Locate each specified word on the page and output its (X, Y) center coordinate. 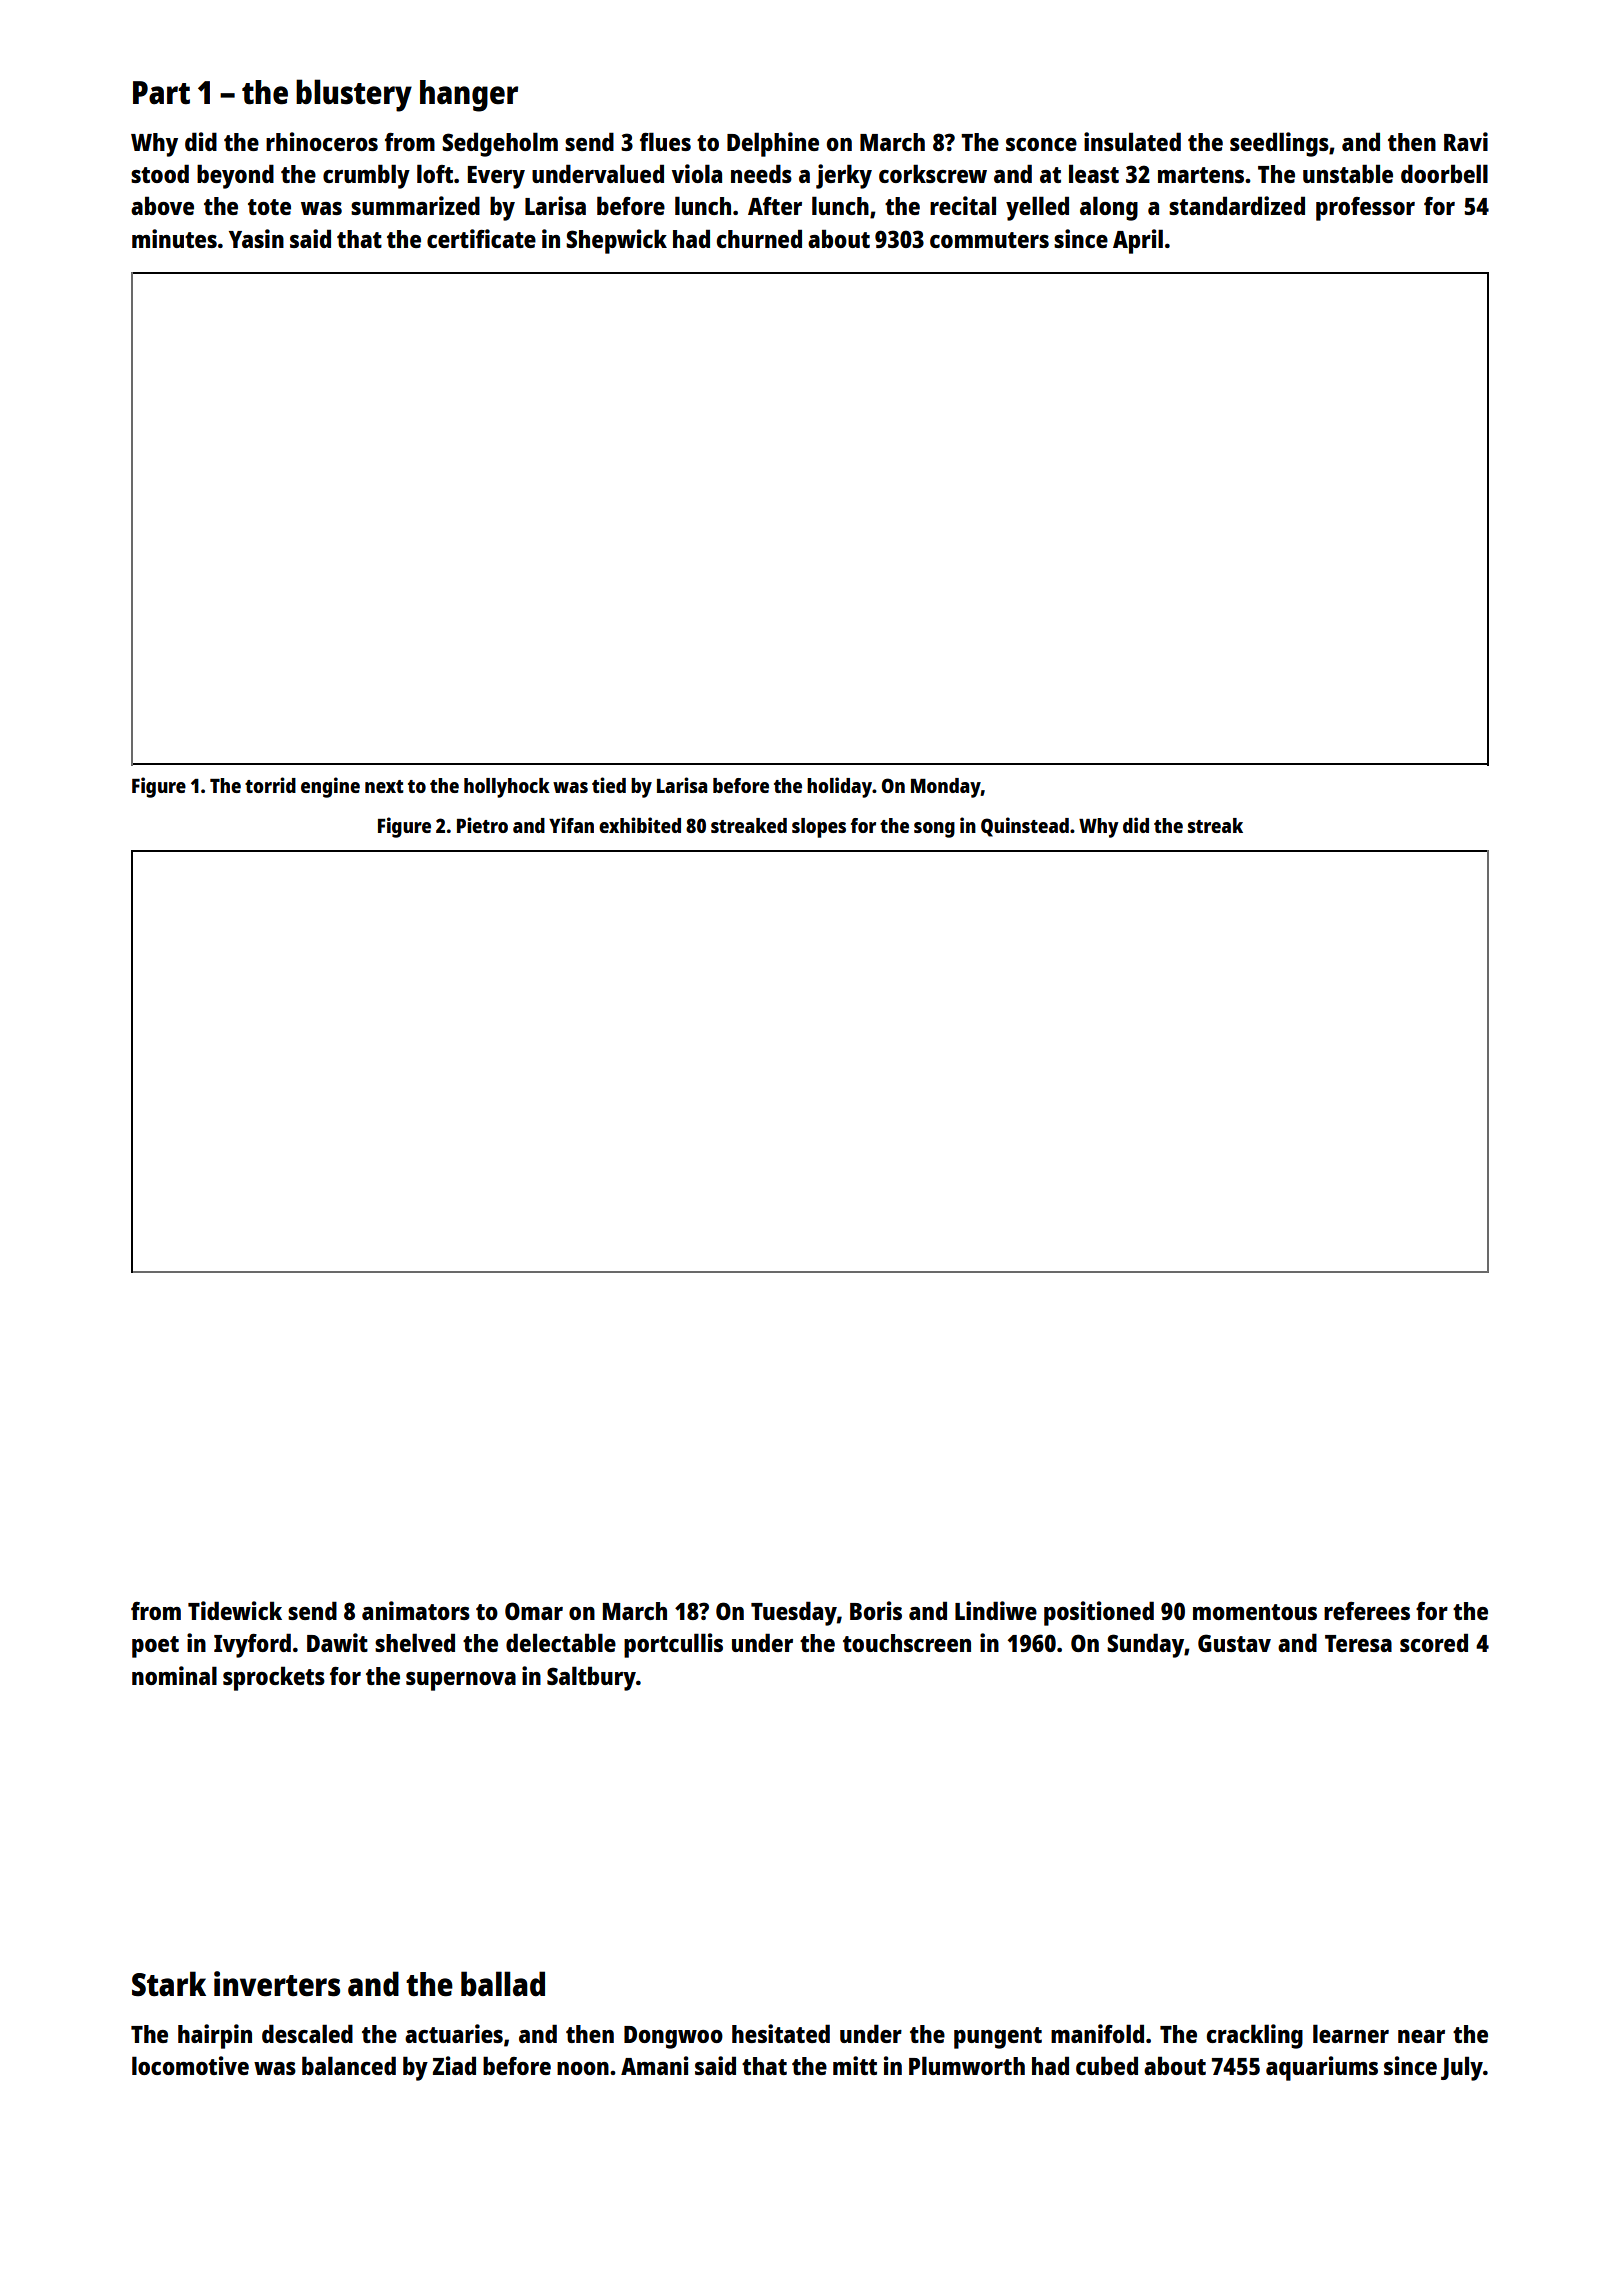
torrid (270, 785)
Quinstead (1025, 827)
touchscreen (907, 1643)
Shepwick (616, 241)
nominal (174, 1675)
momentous (1255, 1612)
